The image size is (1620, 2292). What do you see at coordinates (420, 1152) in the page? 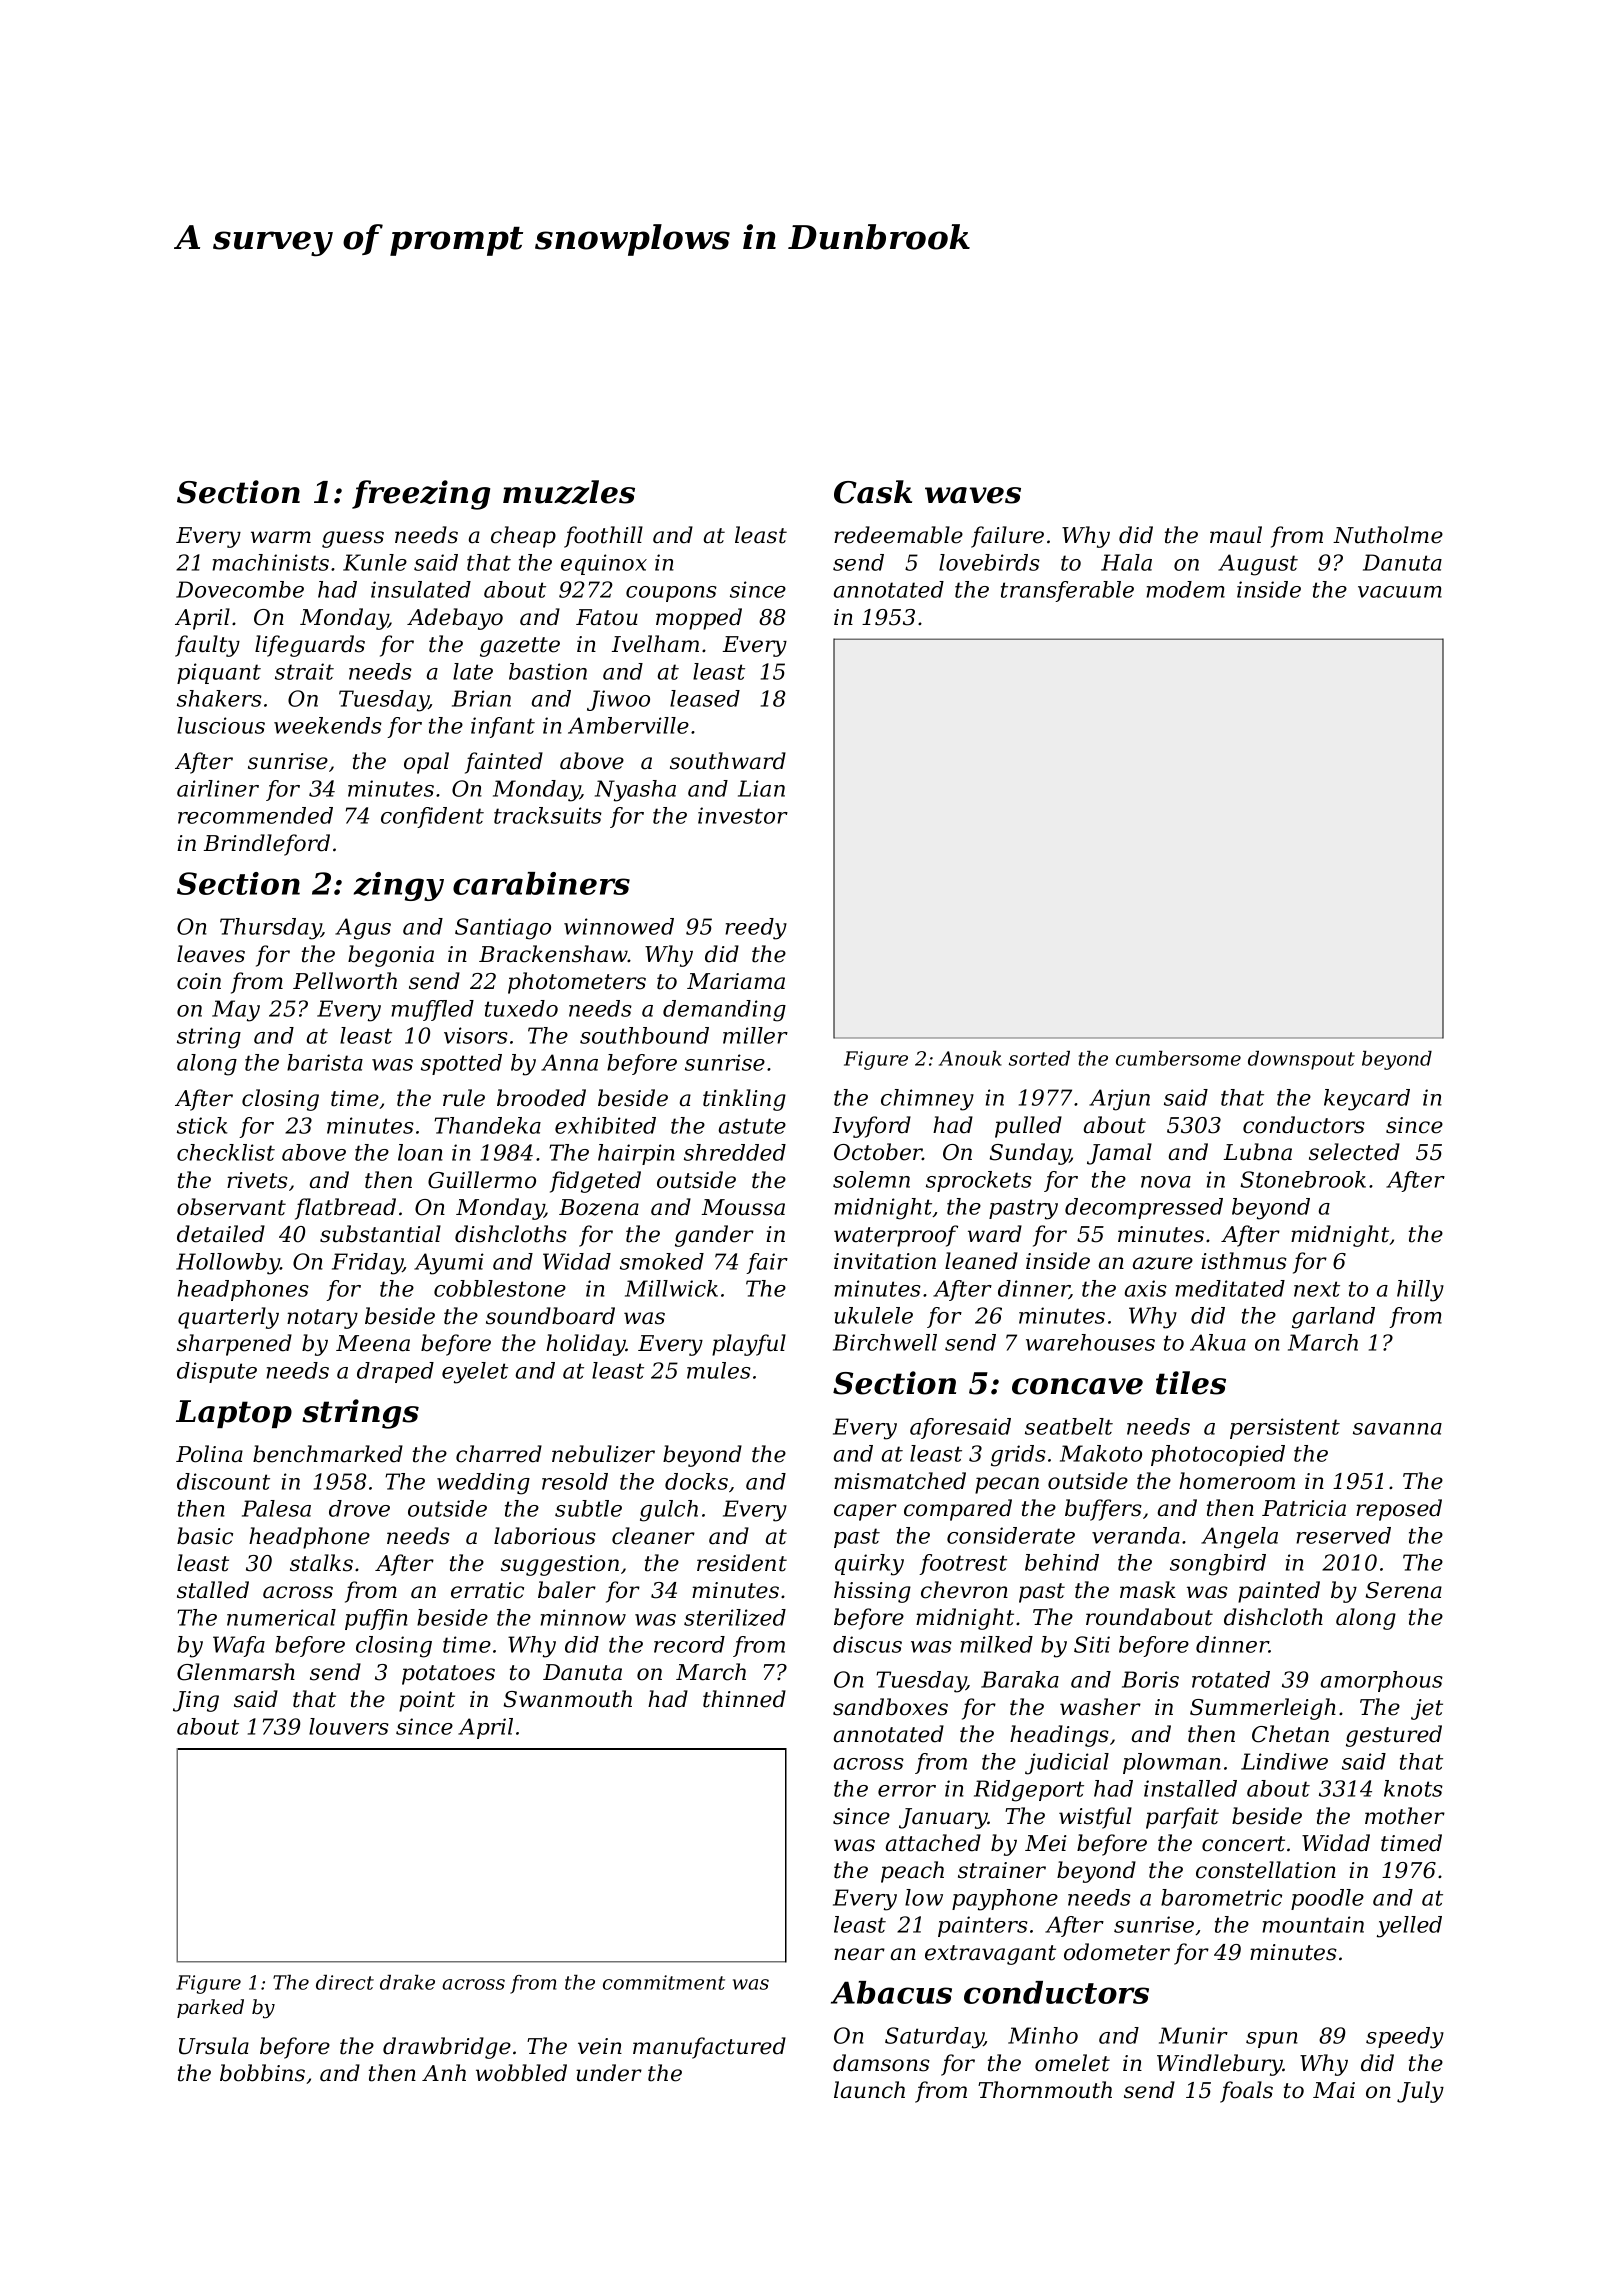
I see `loan` at bounding box center [420, 1152].
